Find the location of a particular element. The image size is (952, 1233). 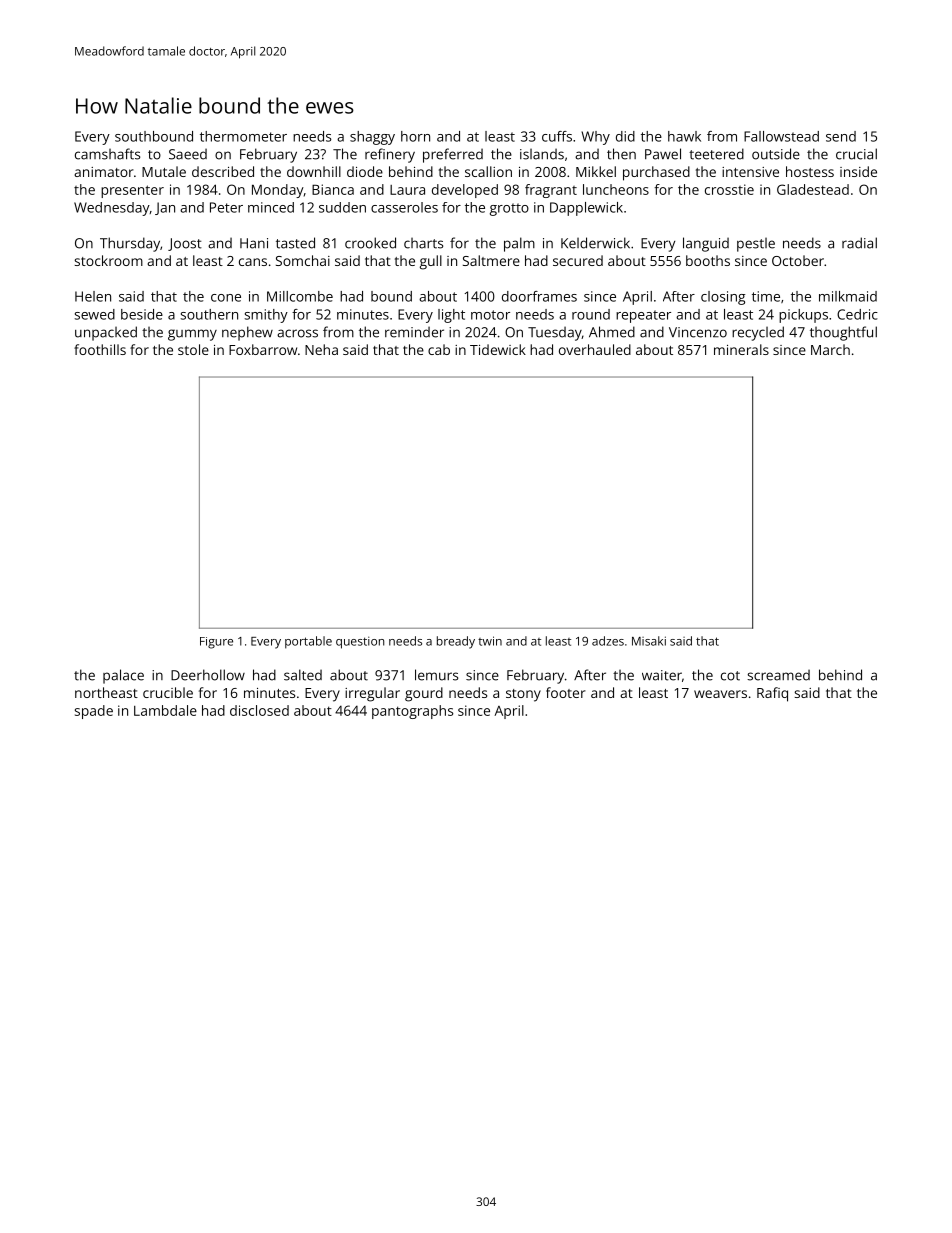

minerals is located at coordinates (741, 349).
